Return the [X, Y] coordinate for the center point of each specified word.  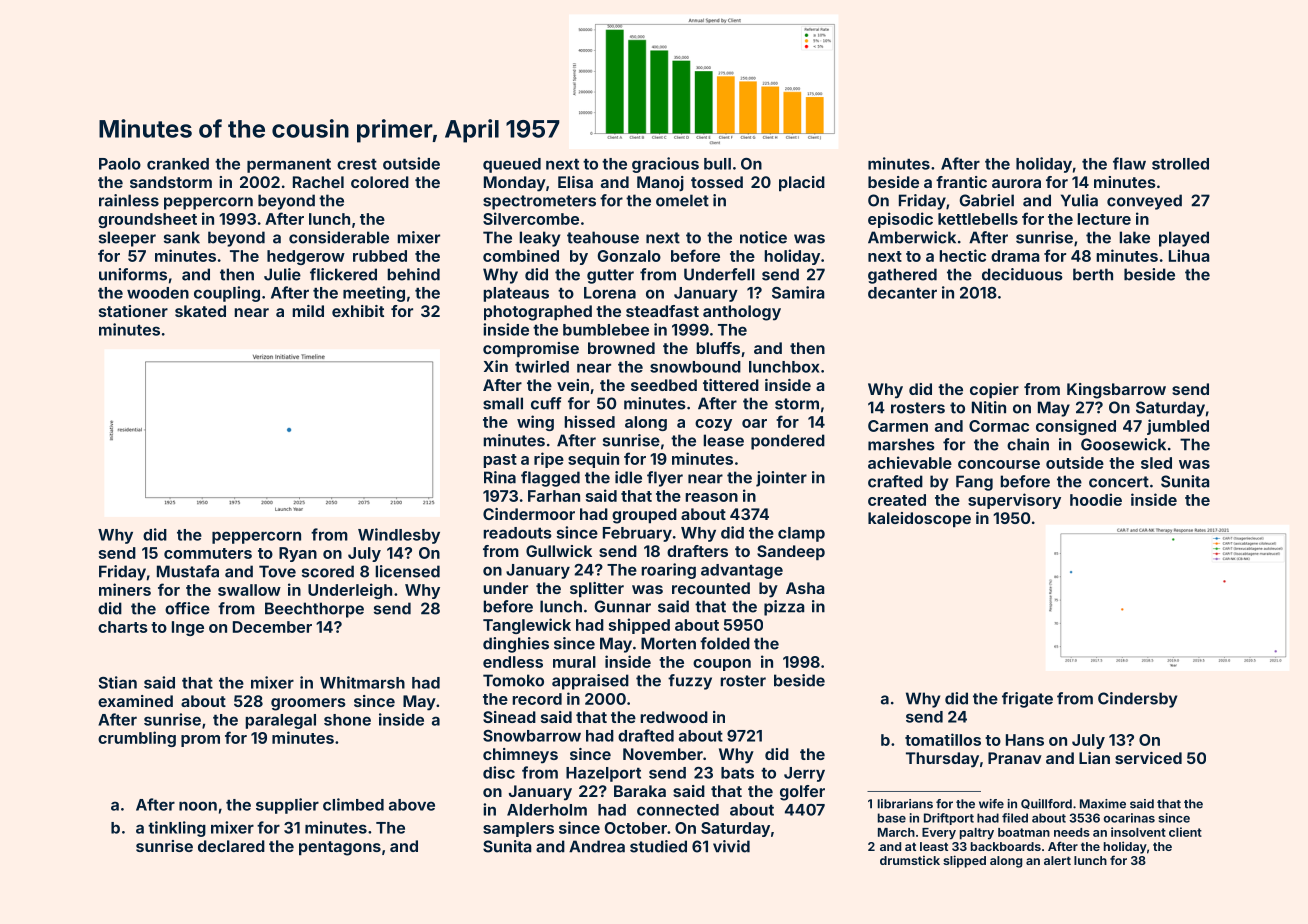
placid [802, 184]
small [503, 403]
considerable [339, 237]
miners [125, 589]
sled [1156, 463]
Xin [496, 366]
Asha [805, 588]
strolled [1180, 164]
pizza [784, 608]
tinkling [177, 829]
